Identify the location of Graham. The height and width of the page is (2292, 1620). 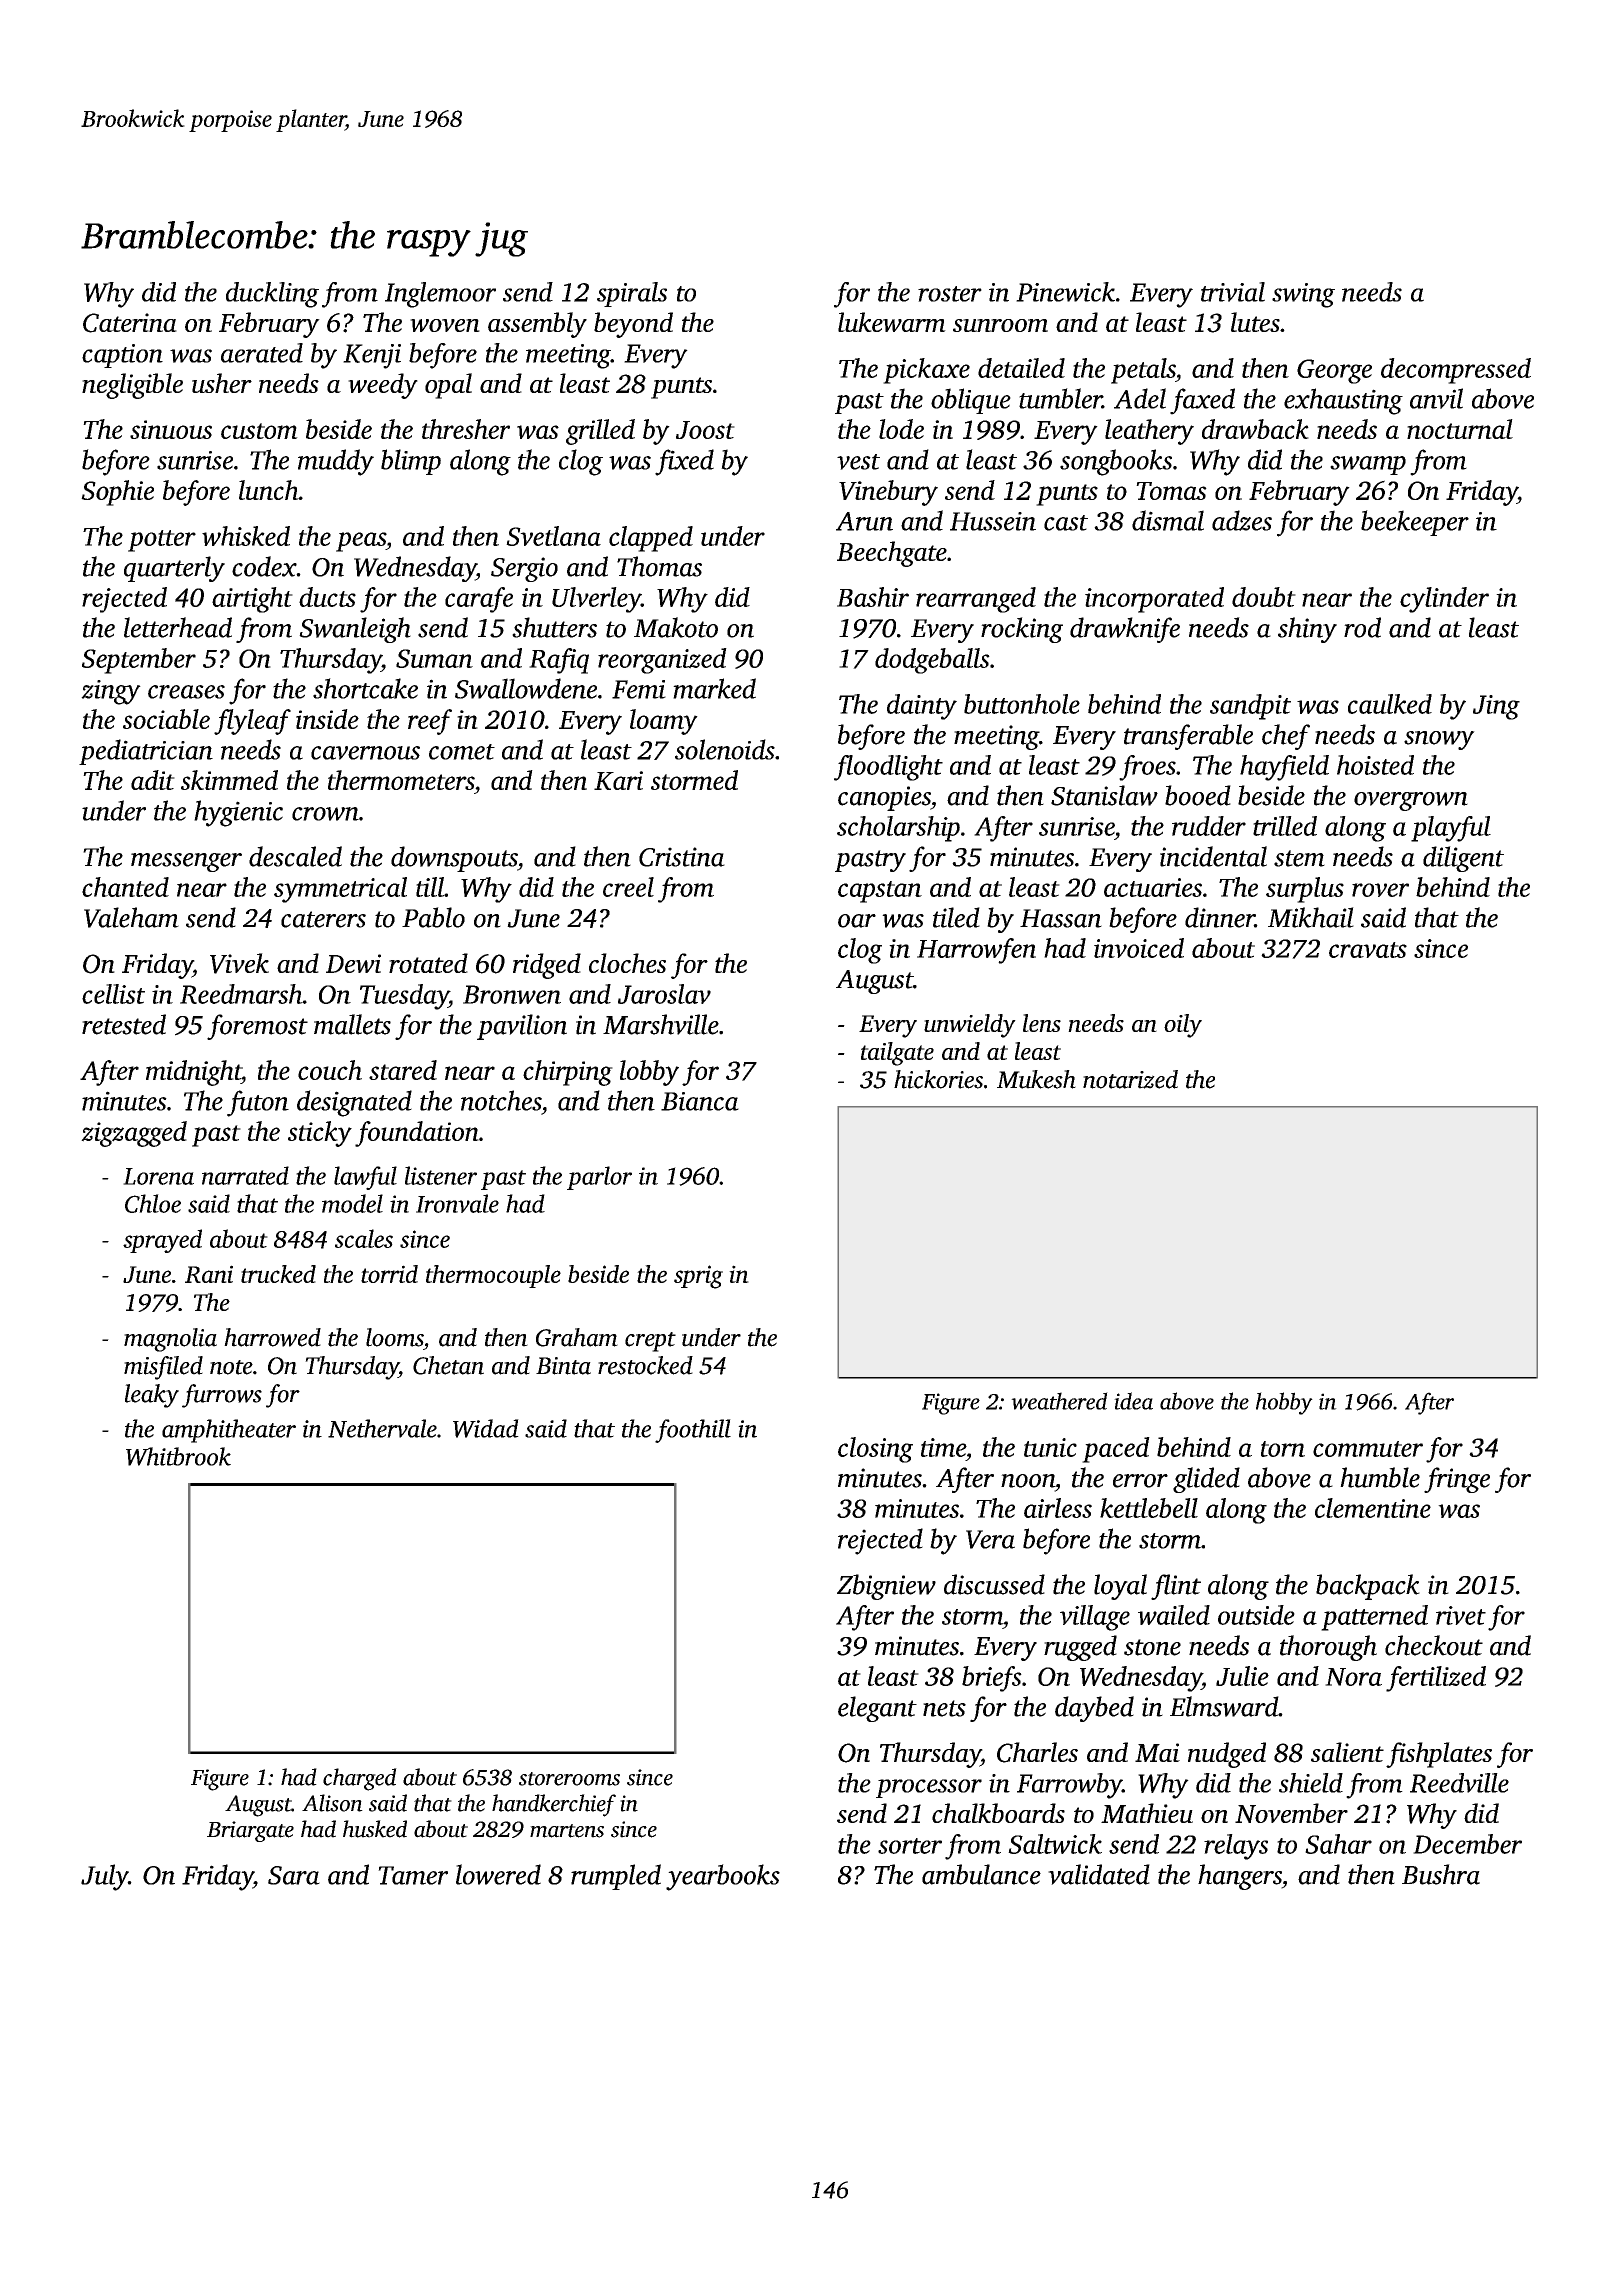
(577, 1337).
